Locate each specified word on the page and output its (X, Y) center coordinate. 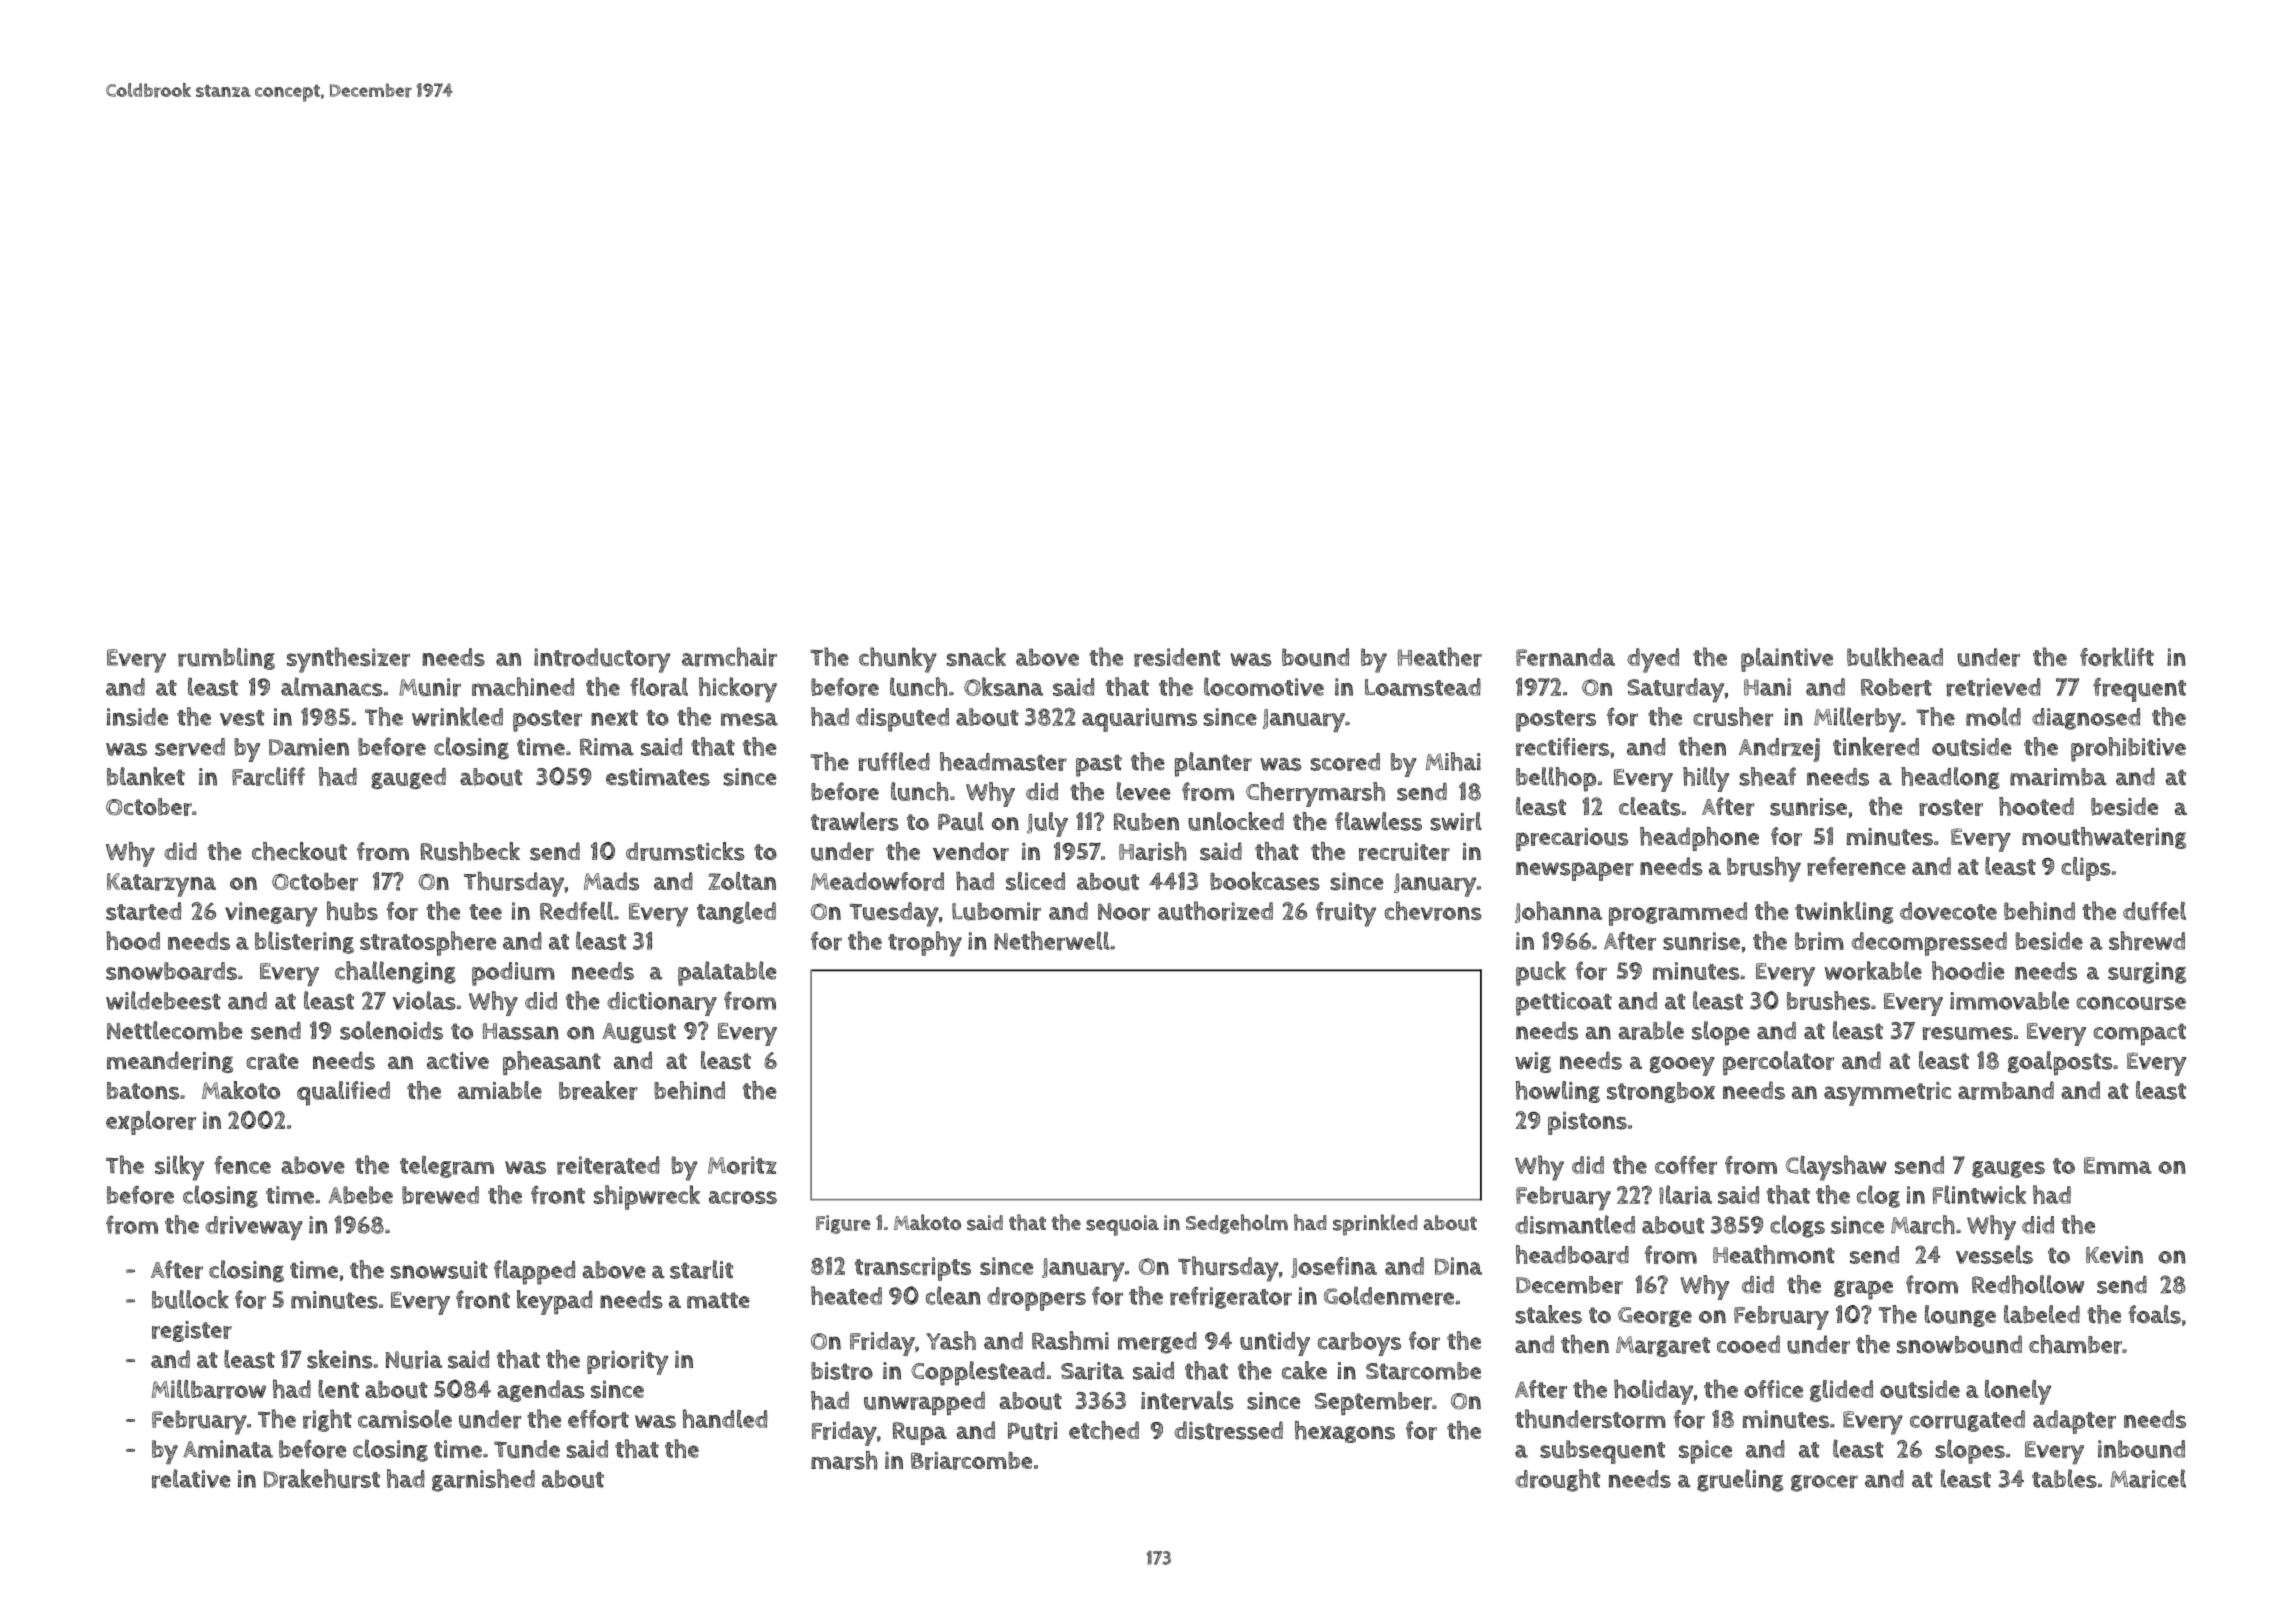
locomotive (1264, 686)
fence (242, 1165)
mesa (749, 719)
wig (1533, 1062)
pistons (1587, 1123)
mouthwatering (2104, 838)
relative (191, 1478)
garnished (483, 1480)
